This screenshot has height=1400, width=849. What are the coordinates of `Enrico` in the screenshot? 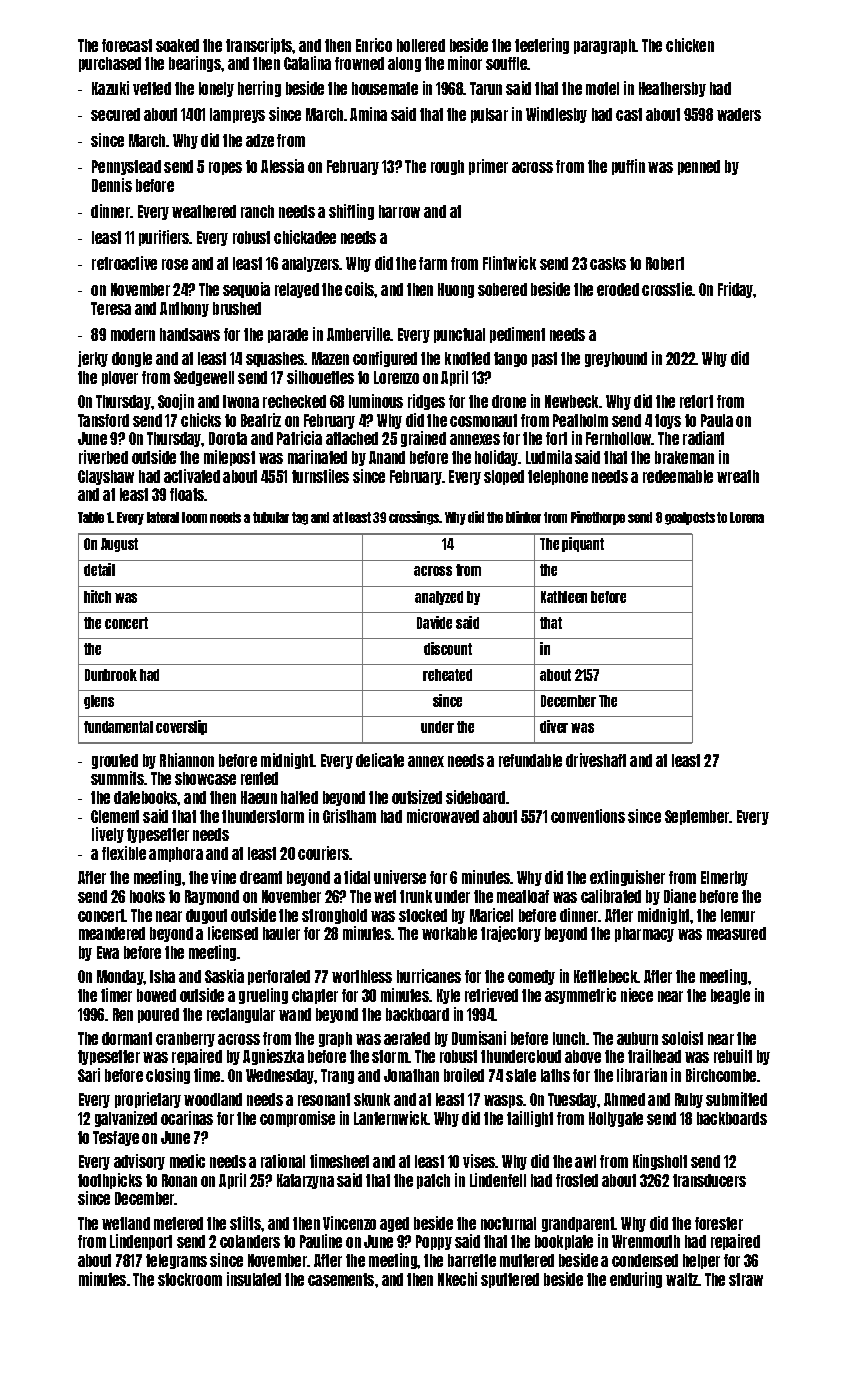 It's located at (374, 45).
